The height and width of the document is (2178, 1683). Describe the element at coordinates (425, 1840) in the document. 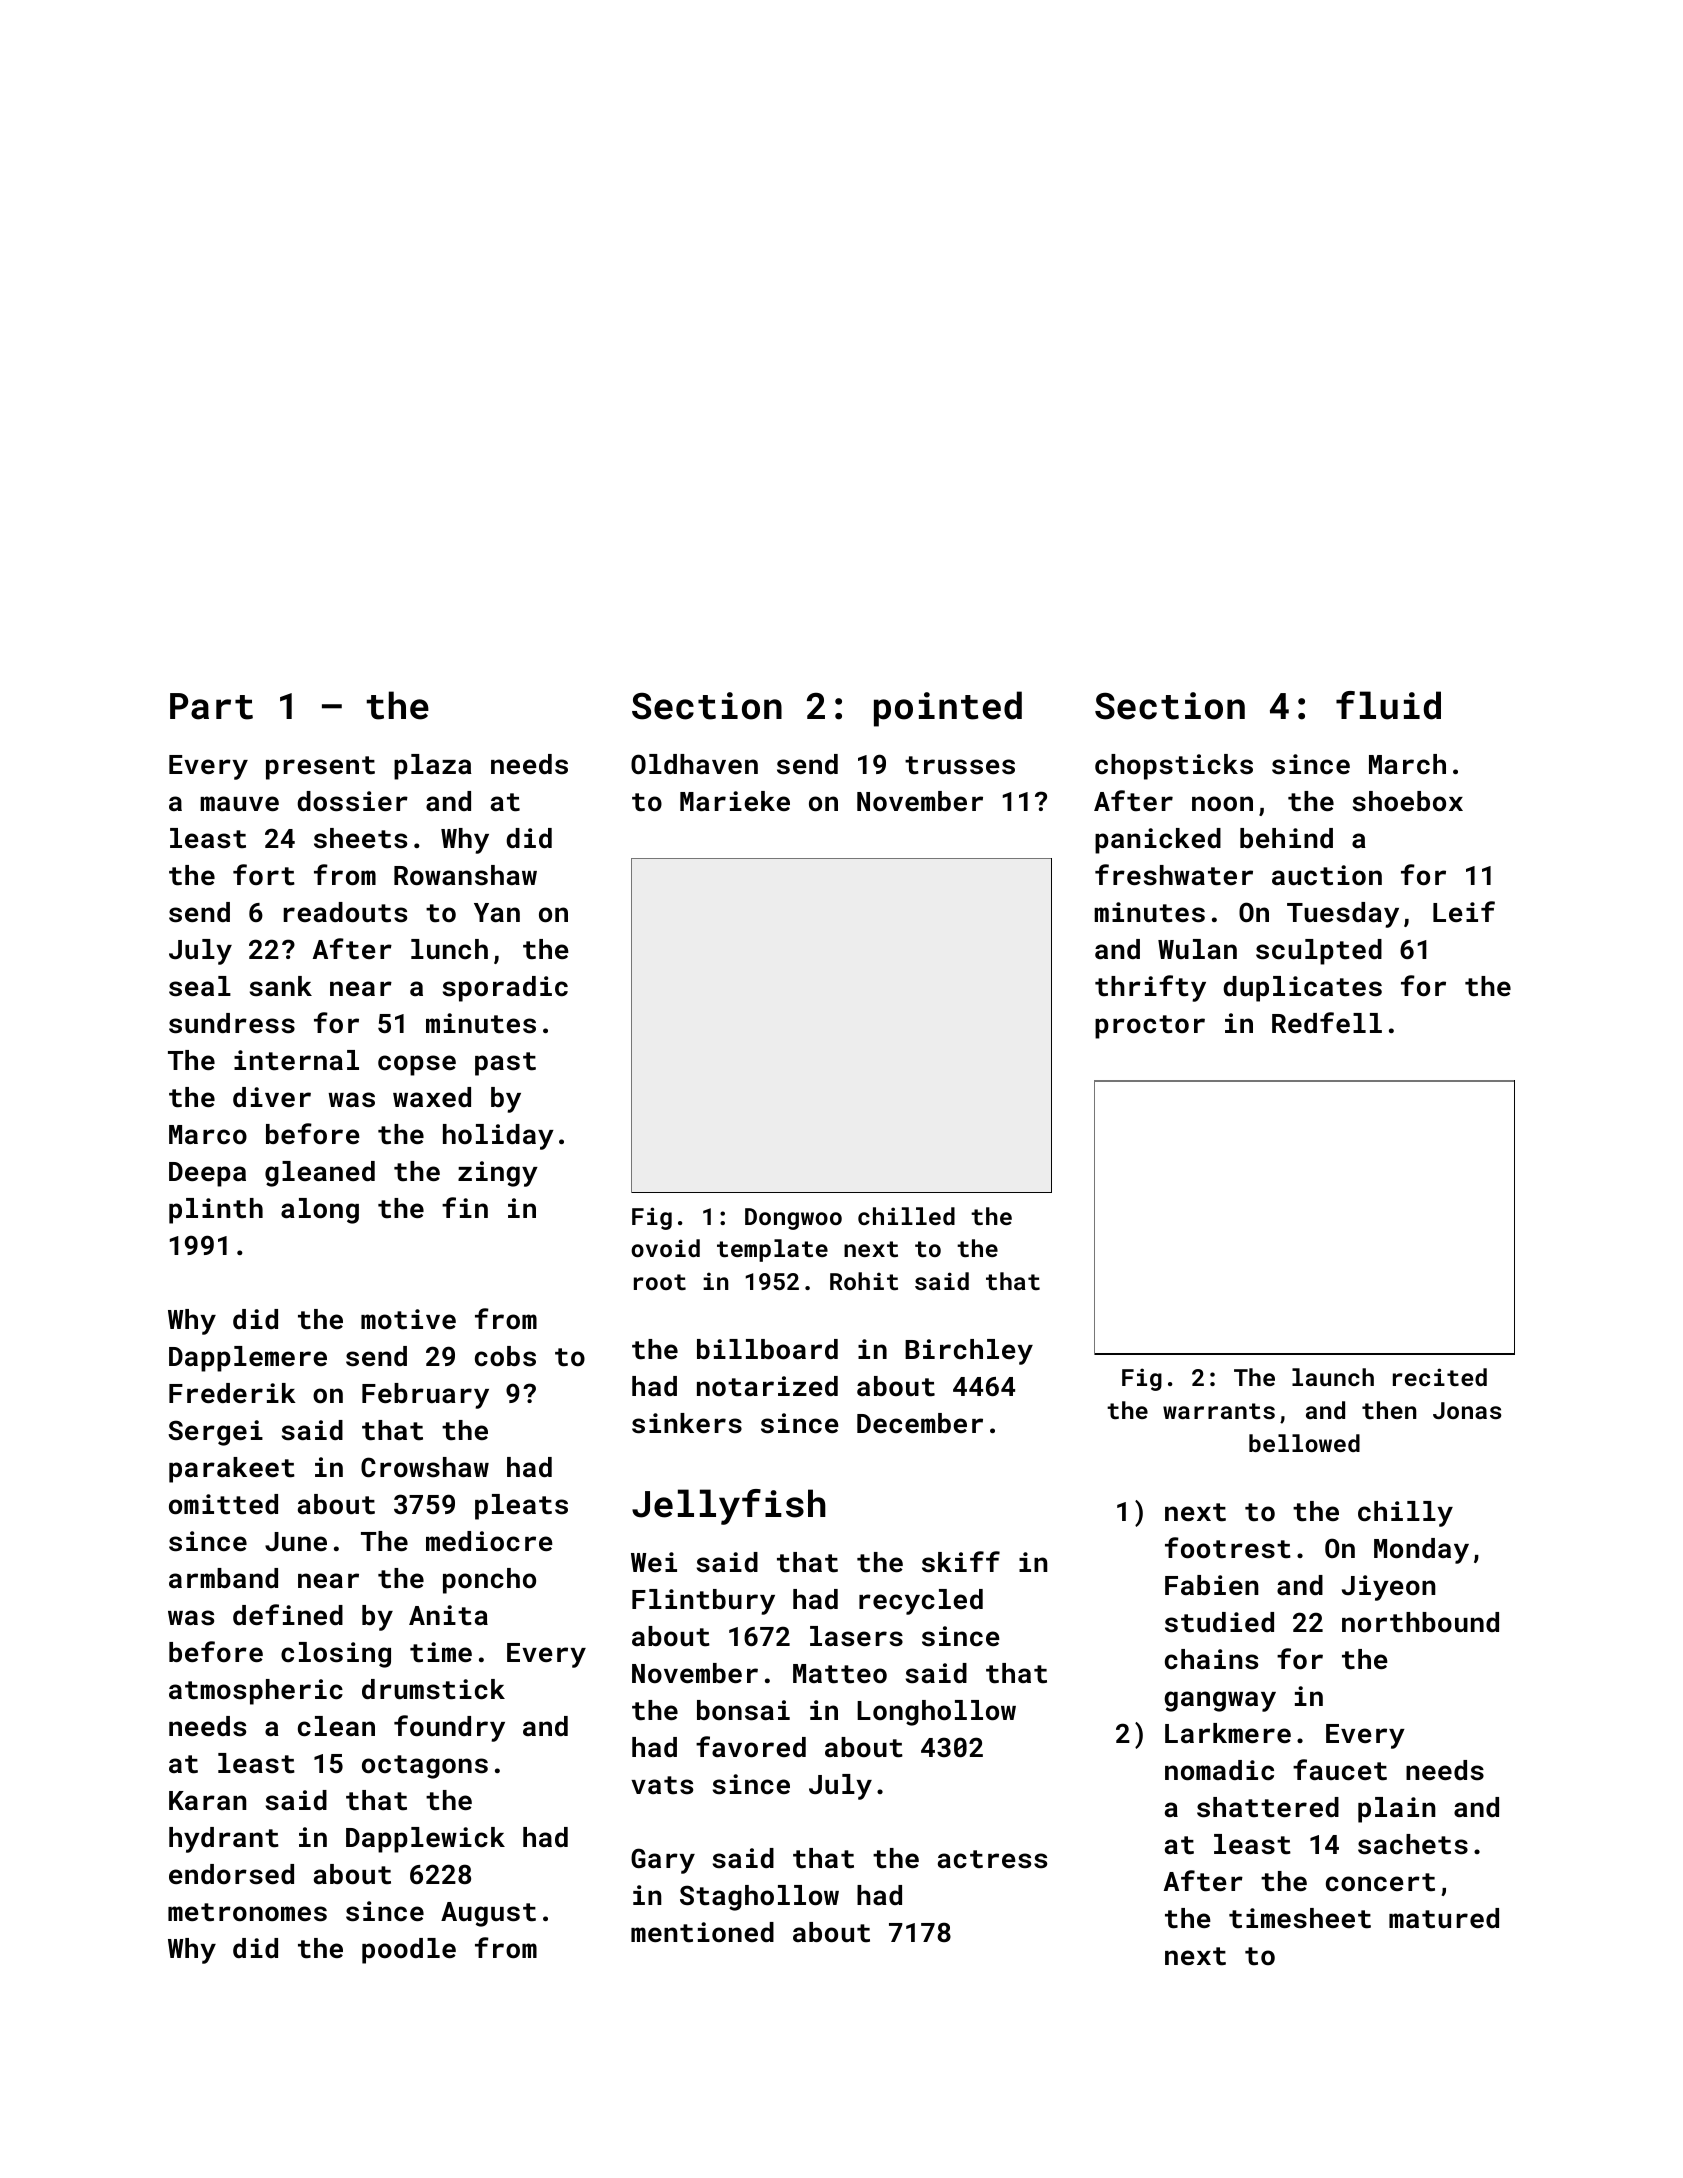

I see `Dapplewick` at that location.
